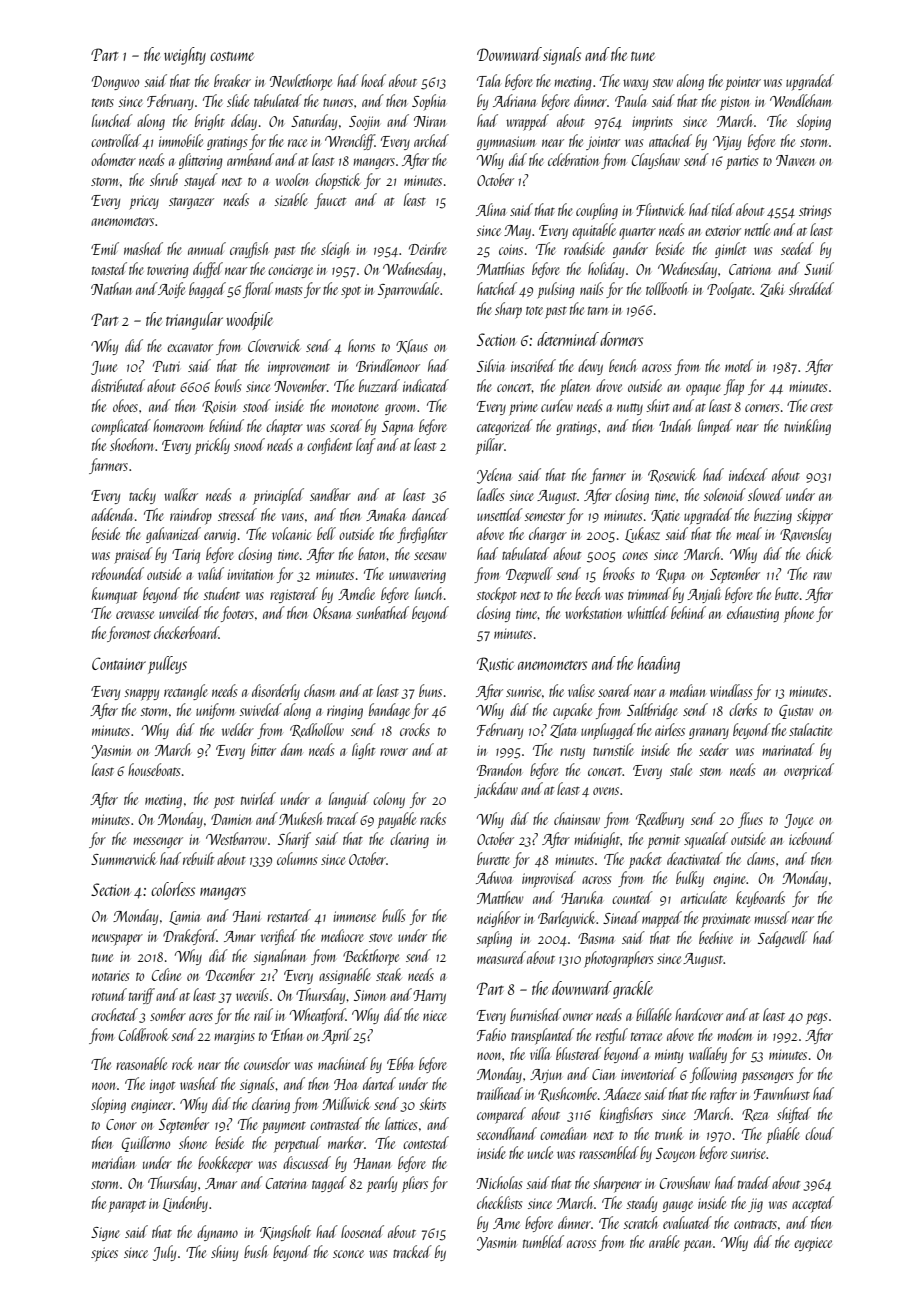  I want to click on weighty, so click(185, 56).
